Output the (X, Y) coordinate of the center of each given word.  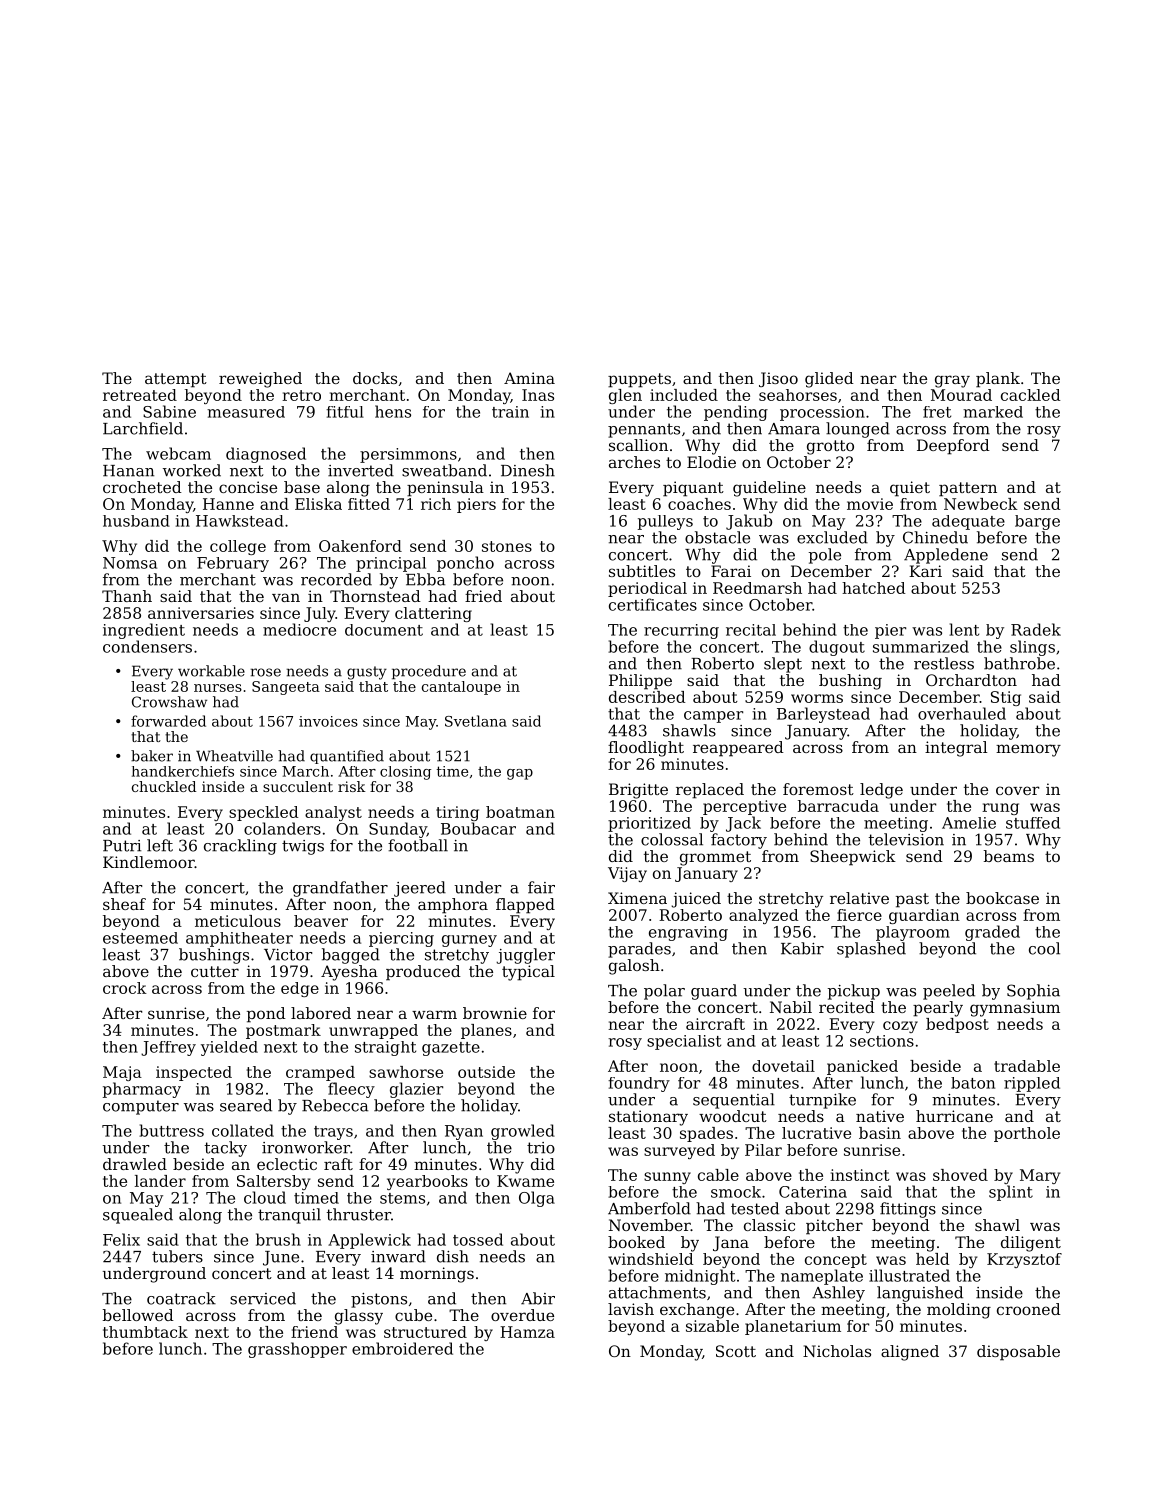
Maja (122, 1073)
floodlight (646, 749)
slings (1032, 648)
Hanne (228, 504)
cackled (1030, 395)
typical (528, 973)
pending (736, 413)
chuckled (164, 786)
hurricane (954, 1116)
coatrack (181, 1298)
